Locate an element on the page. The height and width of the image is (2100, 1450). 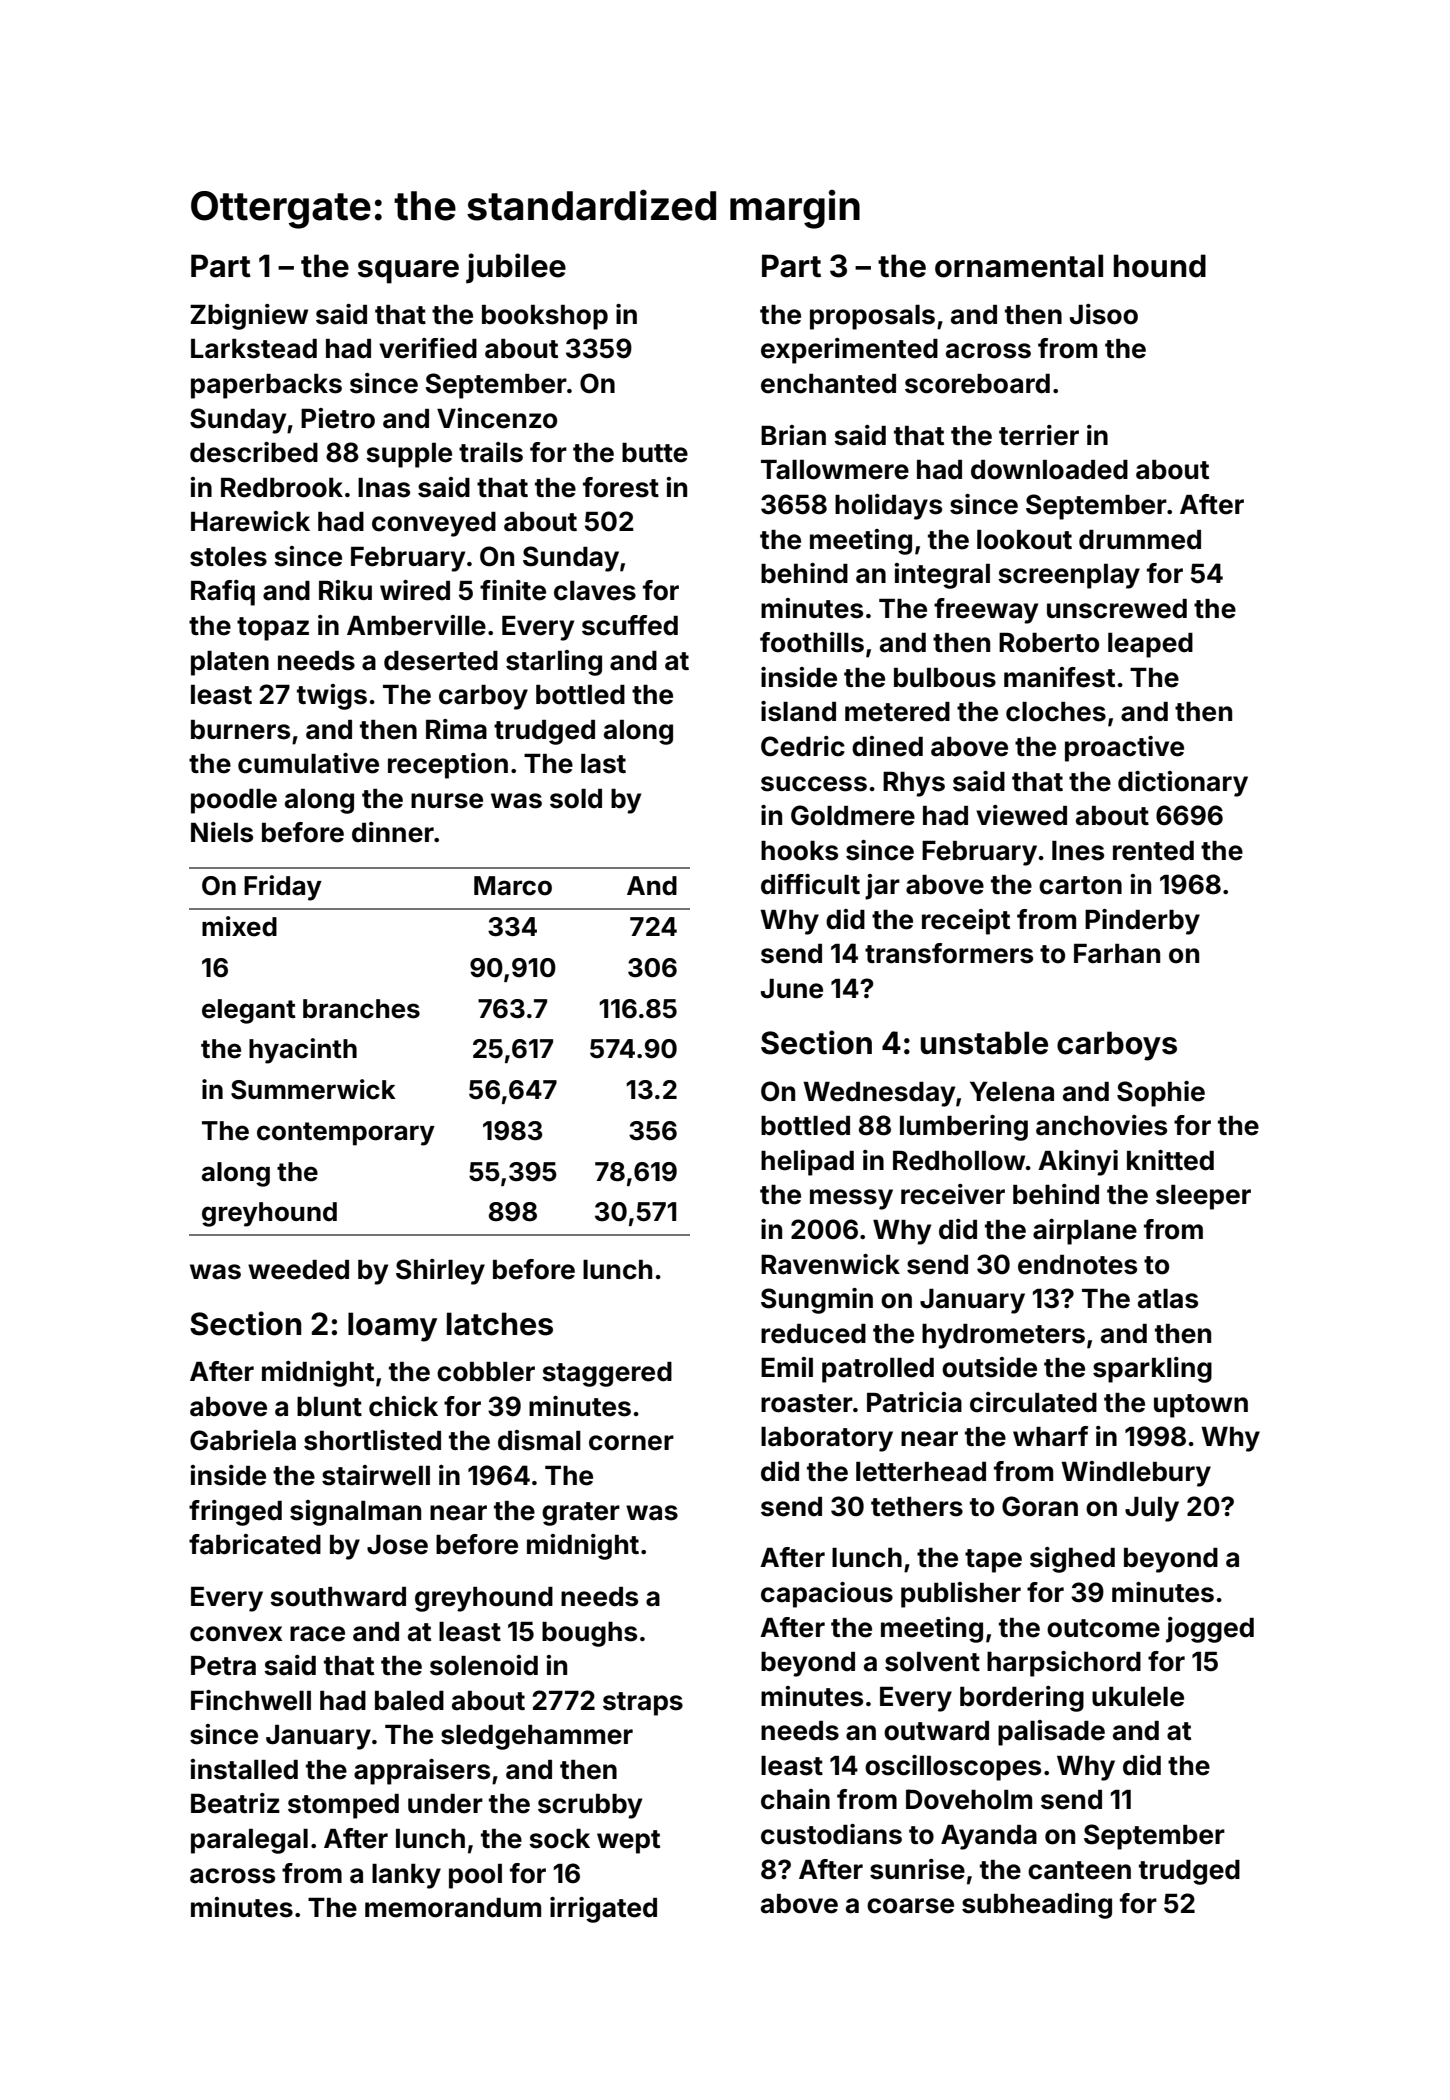
subheading is located at coordinates (1037, 1906).
